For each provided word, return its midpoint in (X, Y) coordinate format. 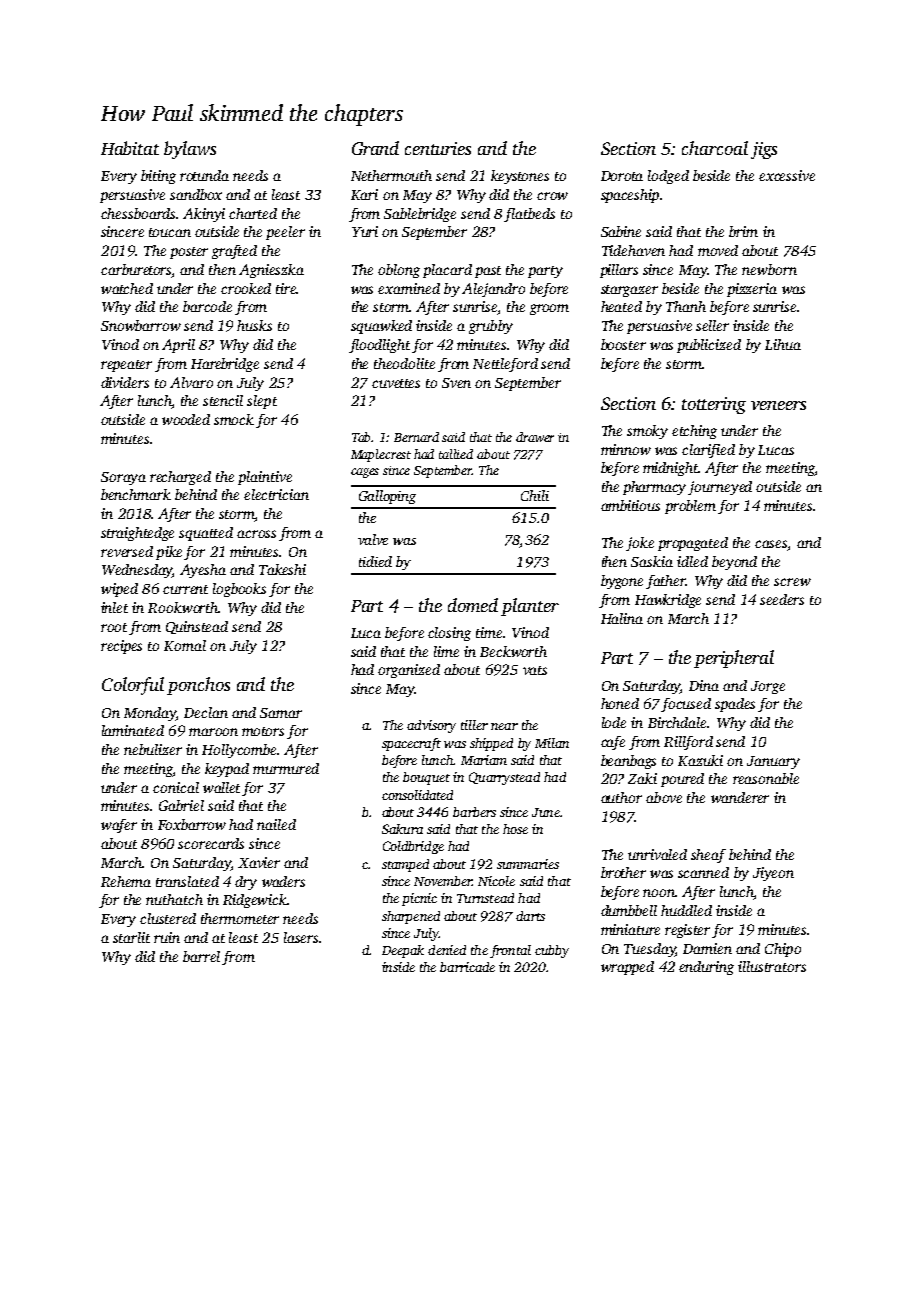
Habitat (130, 148)
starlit (131, 937)
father (666, 582)
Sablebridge (420, 215)
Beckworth (513, 651)
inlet (114, 607)
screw (792, 582)
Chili (535, 495)
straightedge (137, 534)
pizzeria (752, 290)
